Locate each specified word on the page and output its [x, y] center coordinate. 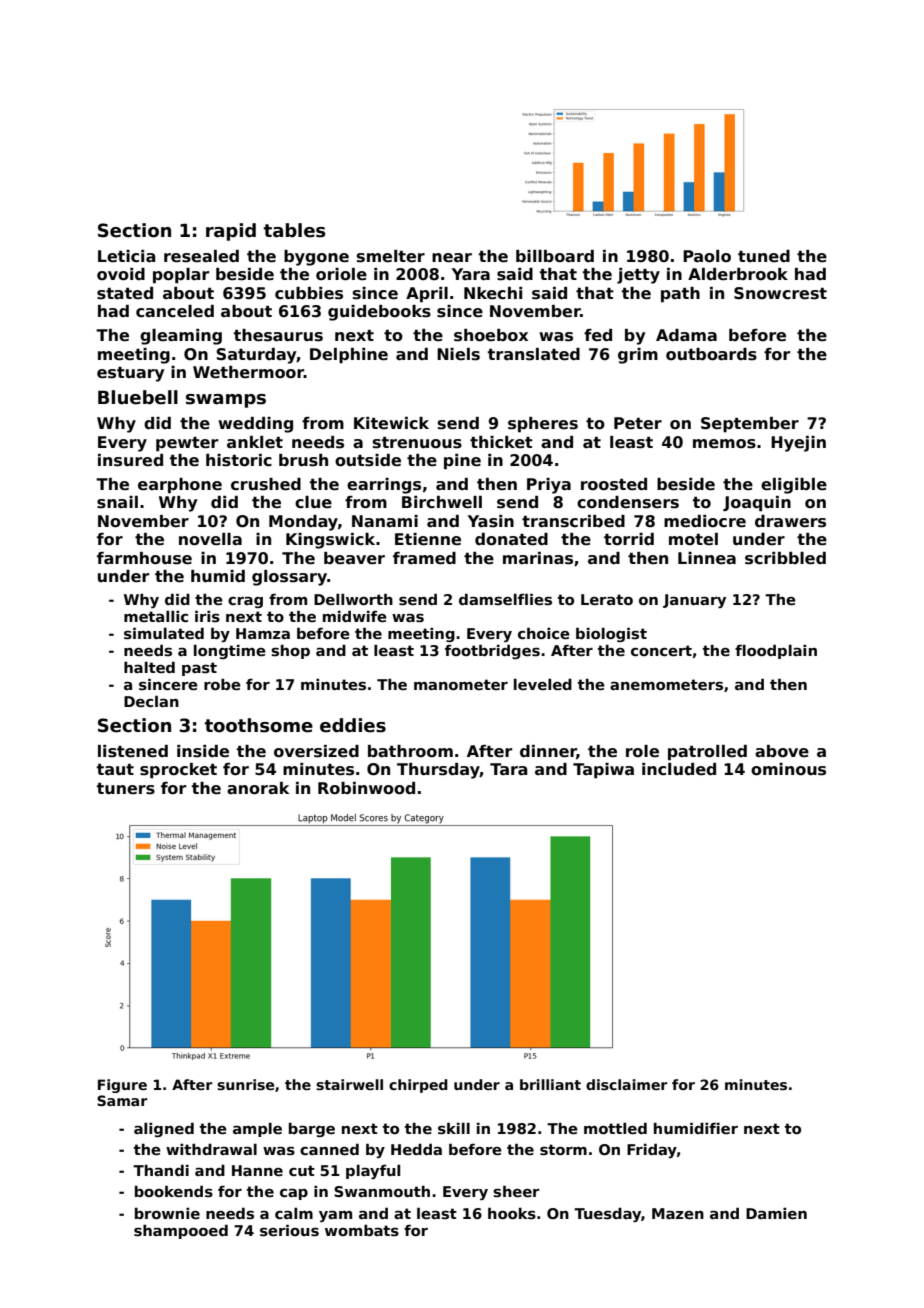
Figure [122, 1086]
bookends [174, 1191]
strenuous [417, 443]
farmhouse [144, 558]
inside [203, 751]
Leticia [127, 256]
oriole [341, 274]
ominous [788, 769]
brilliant [550, 1084]
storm [563, 1149]
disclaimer [627, 1084]
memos [724, 444]
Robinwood [366, 788]
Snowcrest [780, 293]
